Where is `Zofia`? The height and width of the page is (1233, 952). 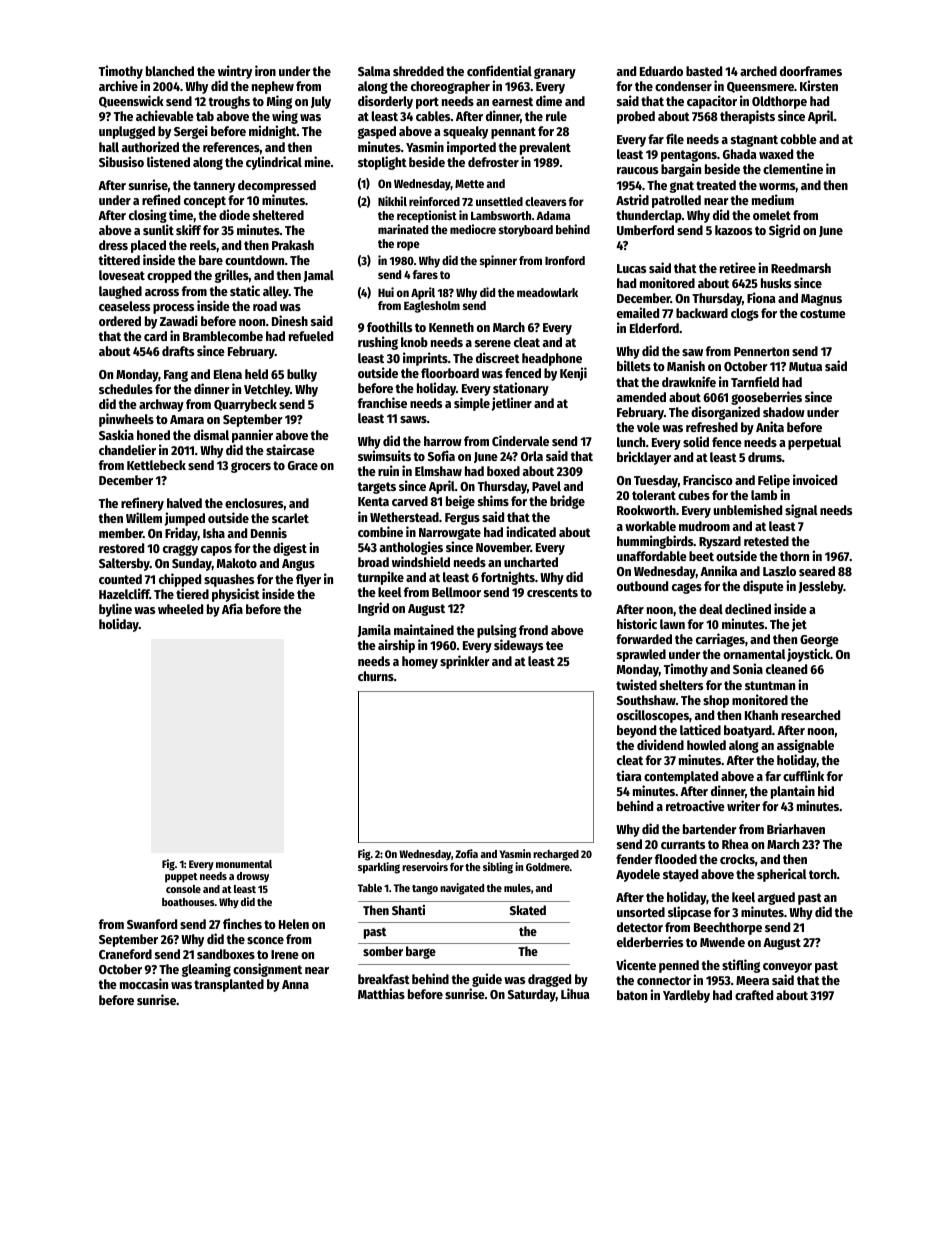 Zofia is located at coordinates (466, 853).
